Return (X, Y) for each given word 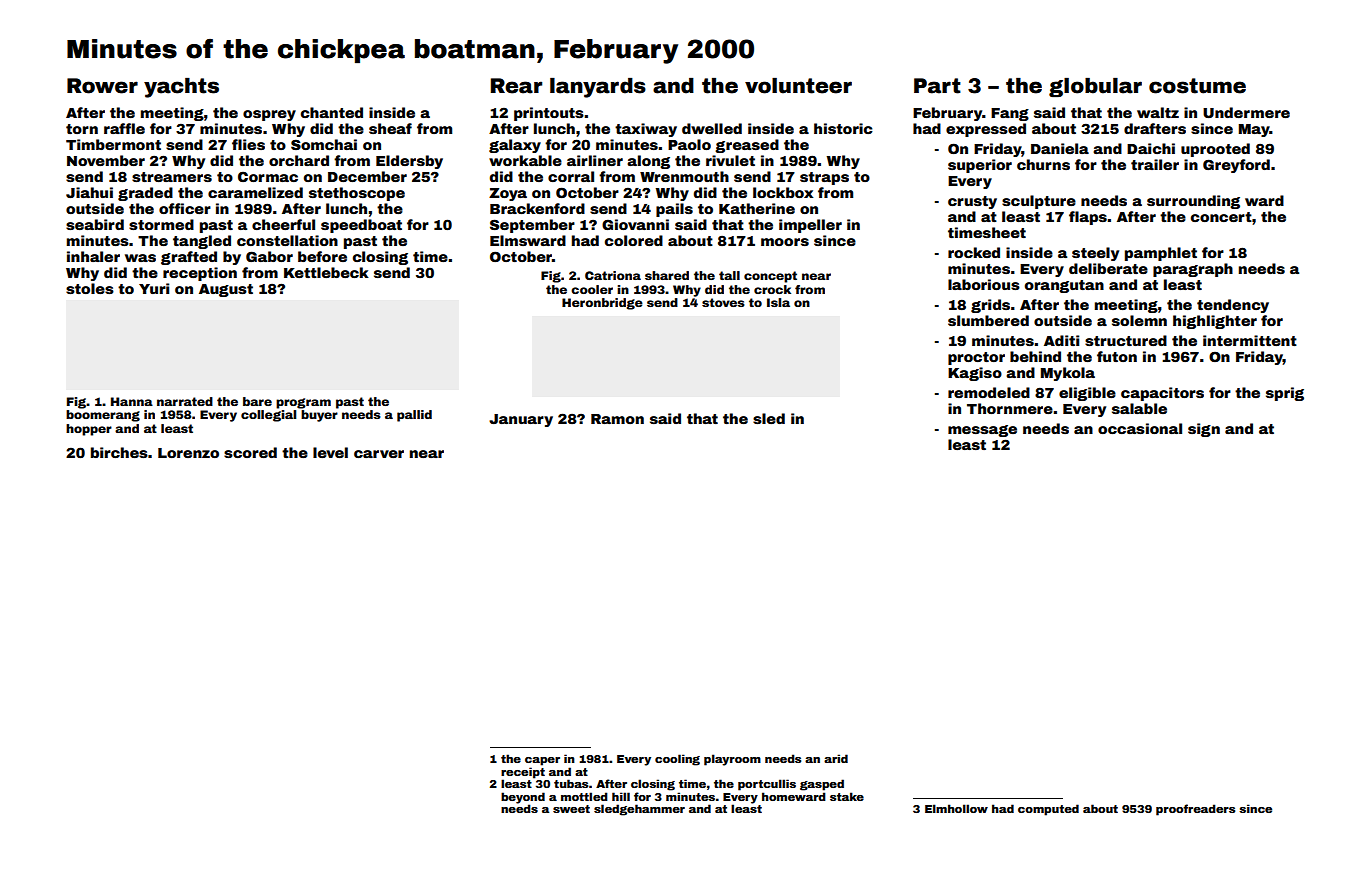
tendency (1233, 306)
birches (119, 452)
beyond (523, 798)
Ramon (617, 419)
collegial (268, 416)
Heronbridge (602, 304)
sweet (571, 809)
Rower (102, 86)
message (982, 431)
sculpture (1039, 202)
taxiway (646, 130)
